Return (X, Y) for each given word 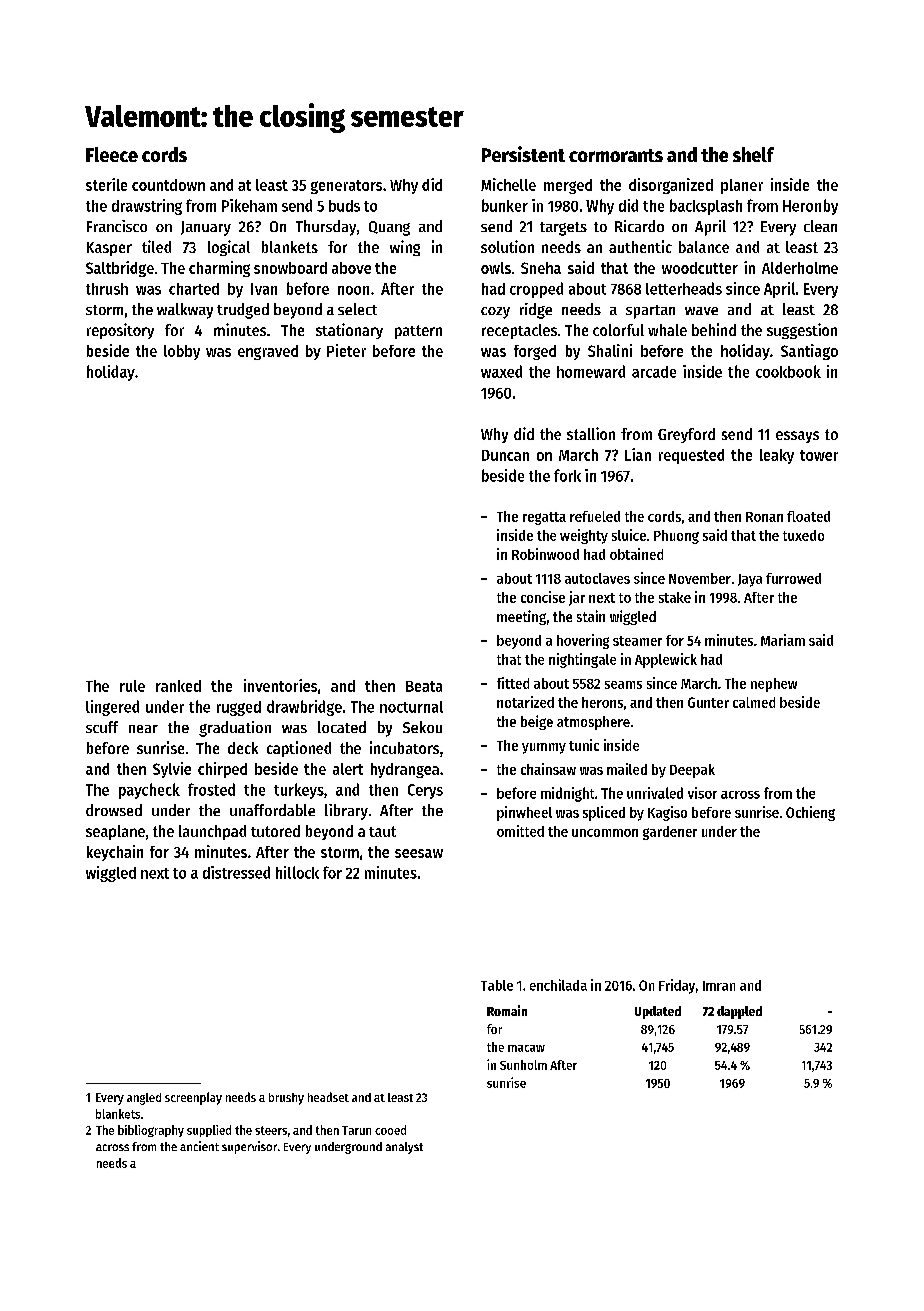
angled (144, 1099)
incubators (404, 747)
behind (714, 329)
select (357, 309)
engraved (268, 352)
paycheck (149, 791)
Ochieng (810, 813)
